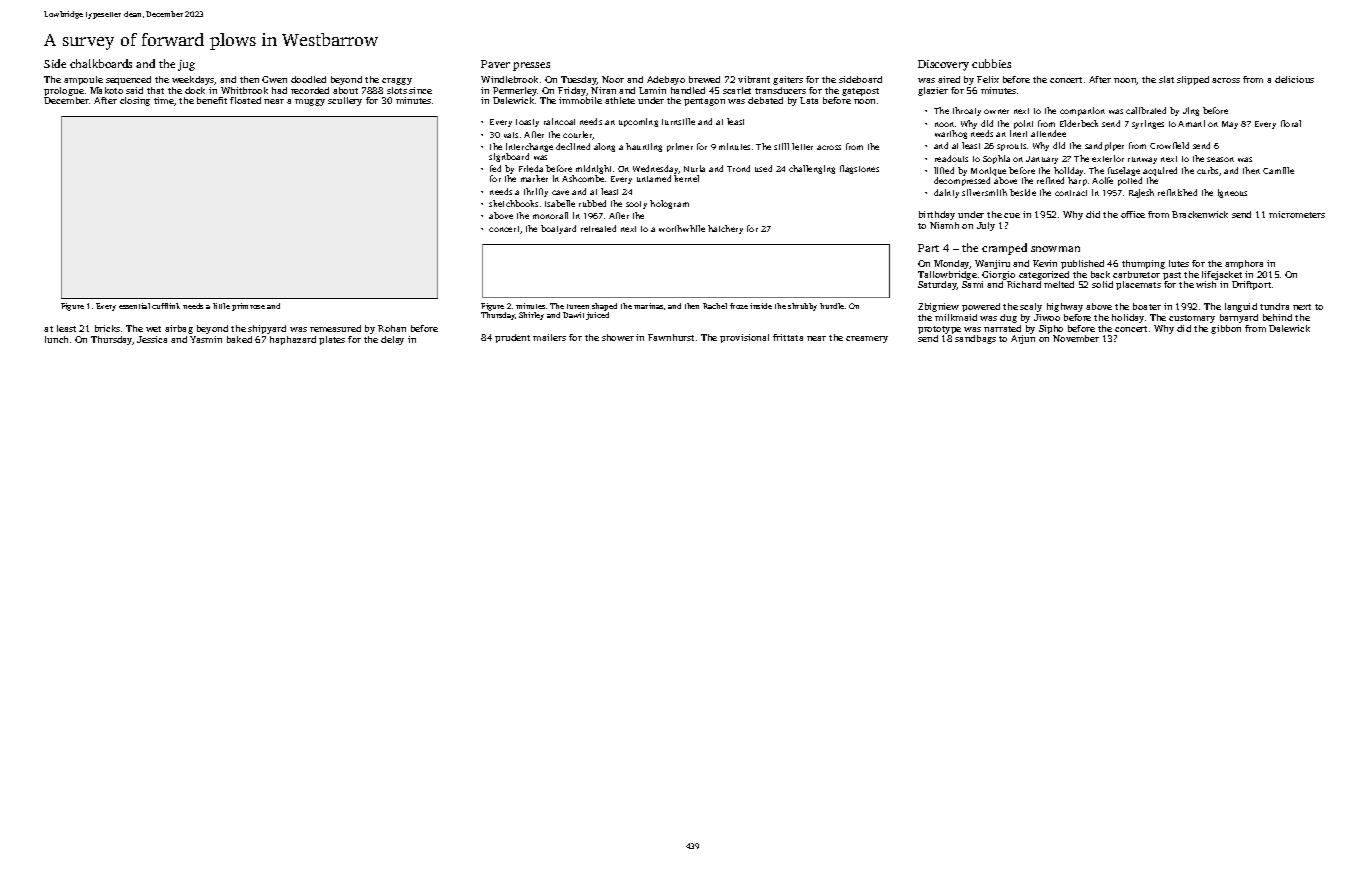 The width and height of the screenshot is (1372, 887). I want to click on boatyard, so click(558, 229).
